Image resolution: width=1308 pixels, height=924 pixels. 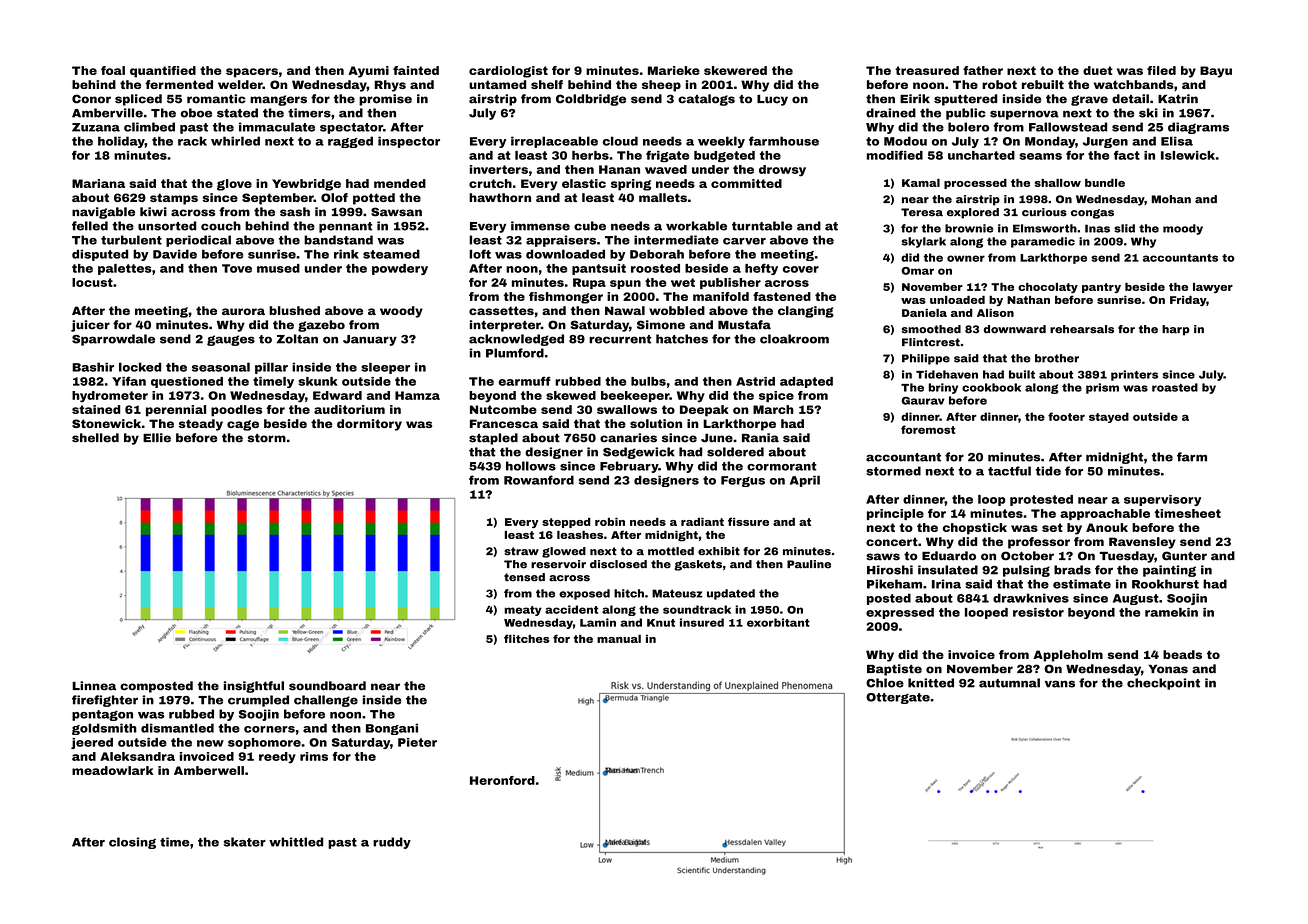 I want to click on robin, so click(x=610, y=522).
